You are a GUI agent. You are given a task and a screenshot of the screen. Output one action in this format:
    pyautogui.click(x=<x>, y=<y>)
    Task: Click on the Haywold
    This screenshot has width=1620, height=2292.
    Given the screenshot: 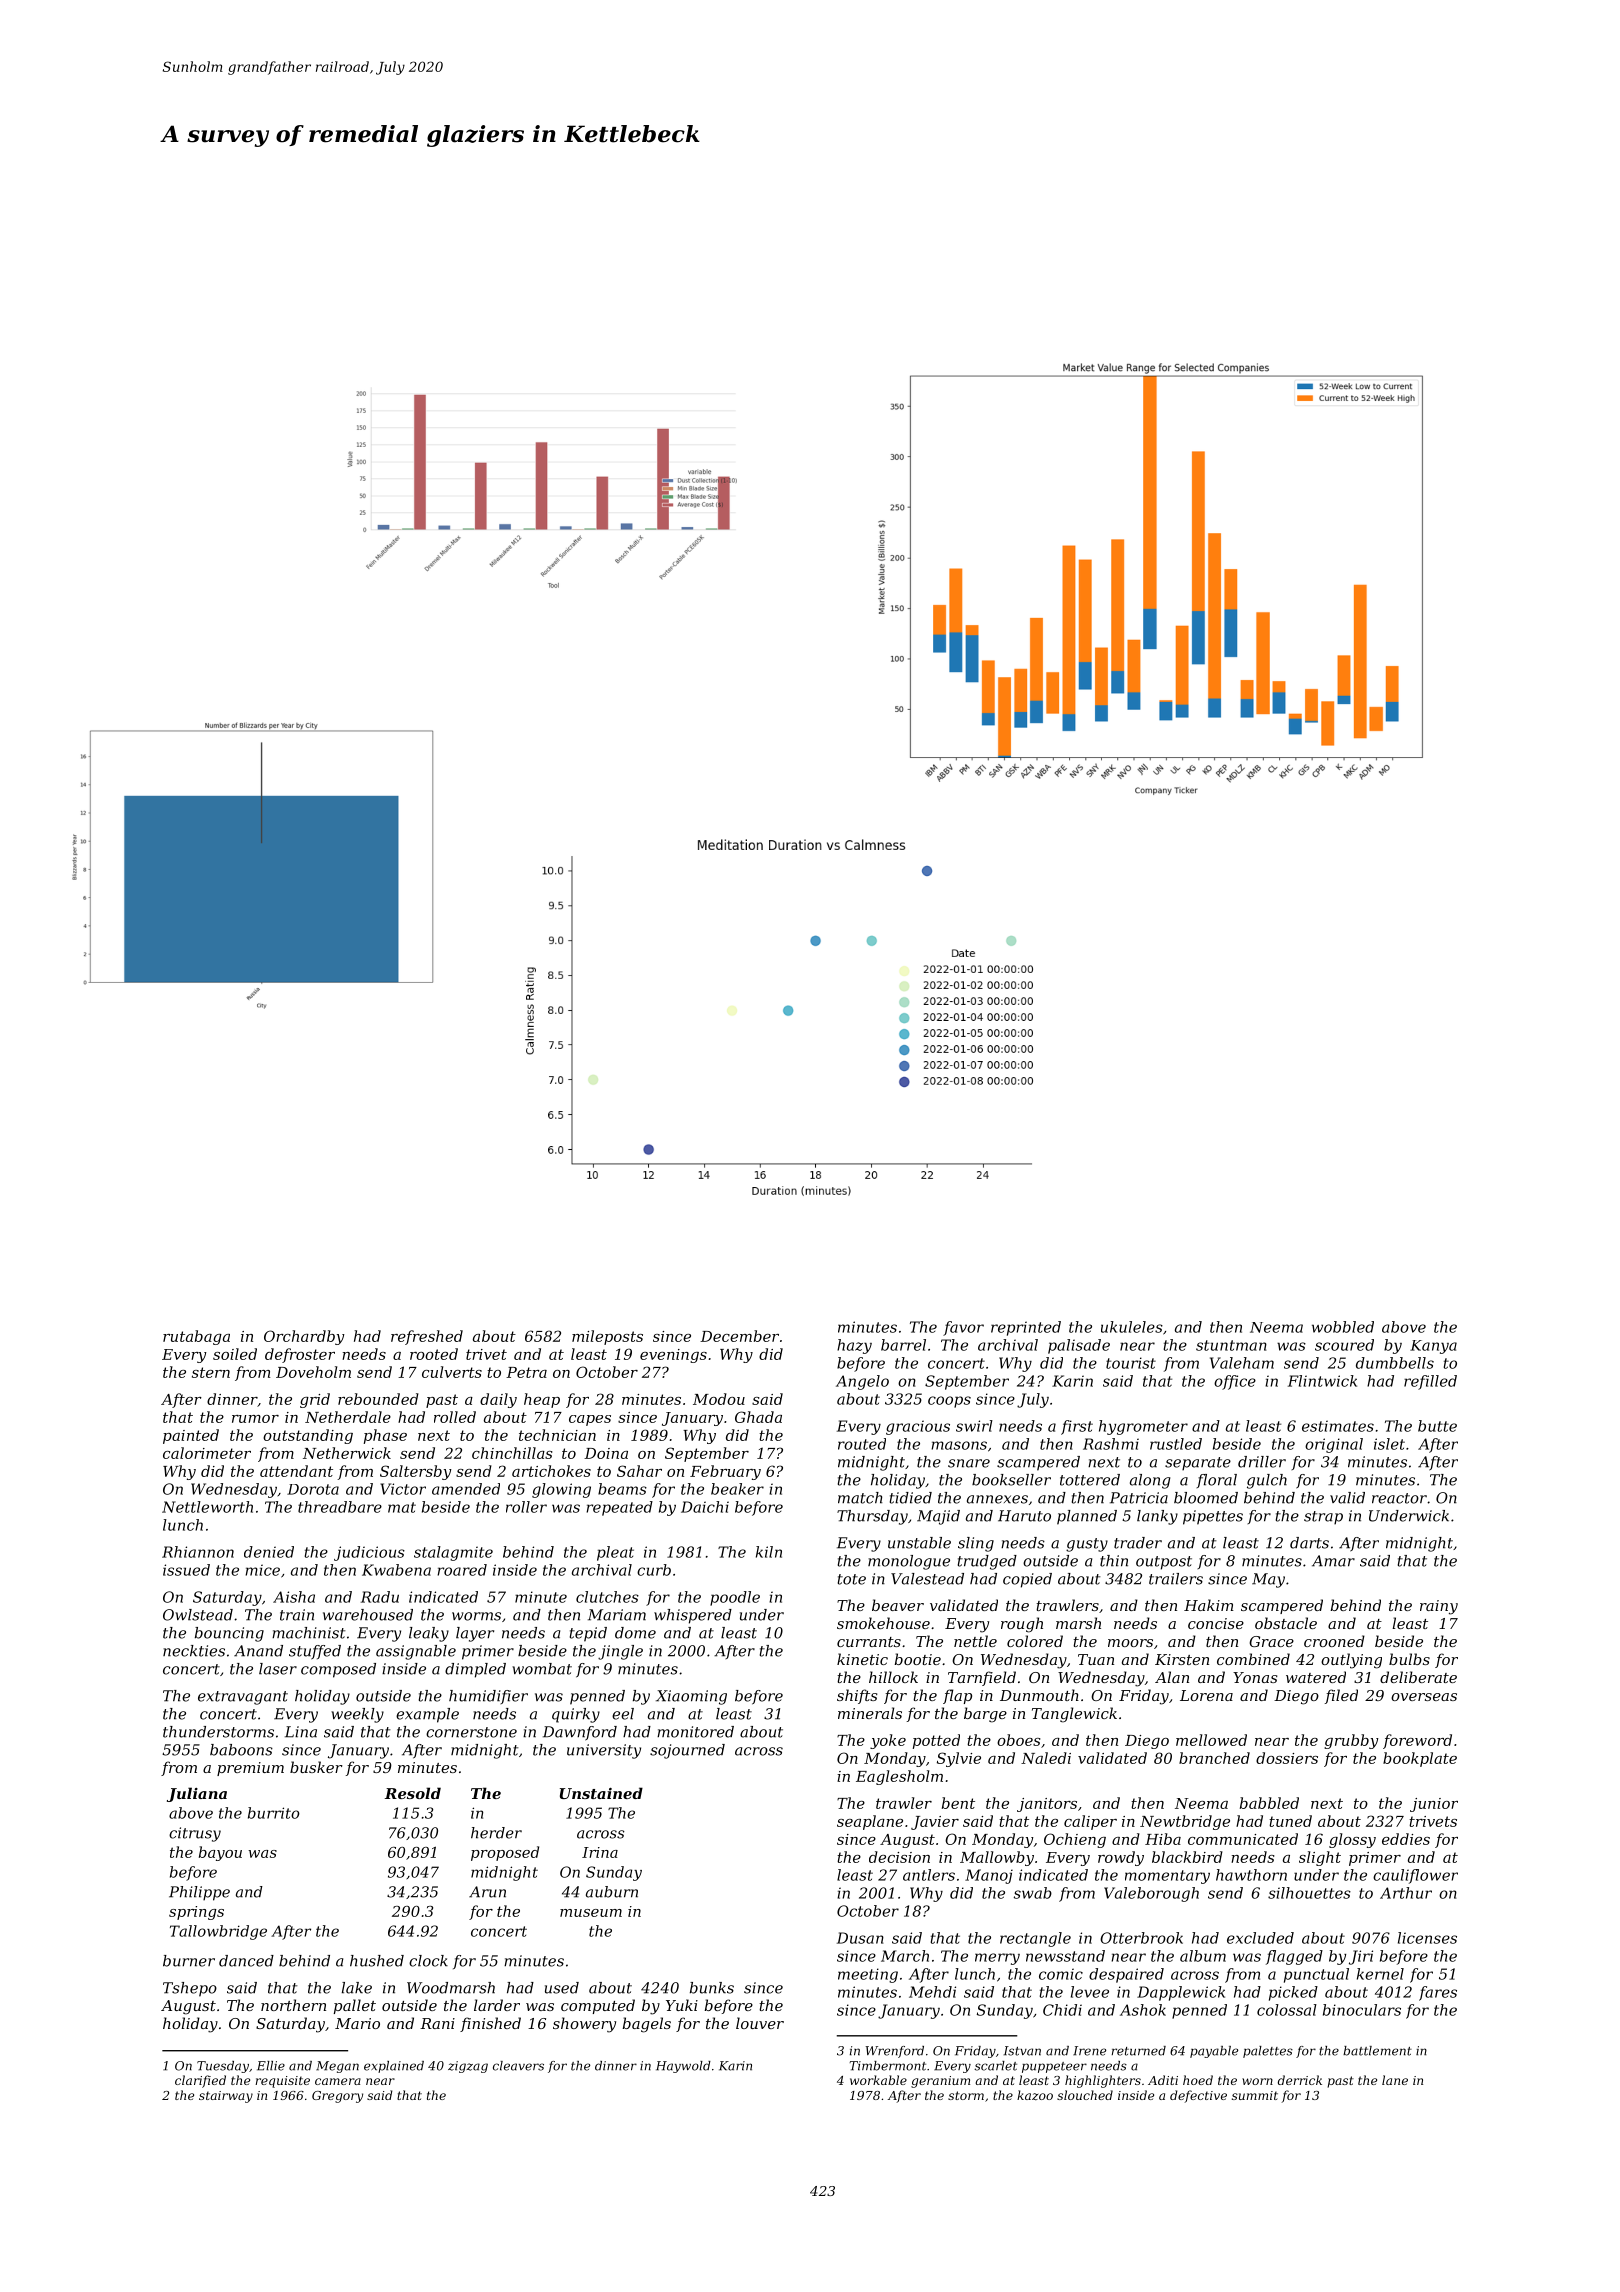 What is the action you would take?
    pyautogui.click(x=683, y=2067)
